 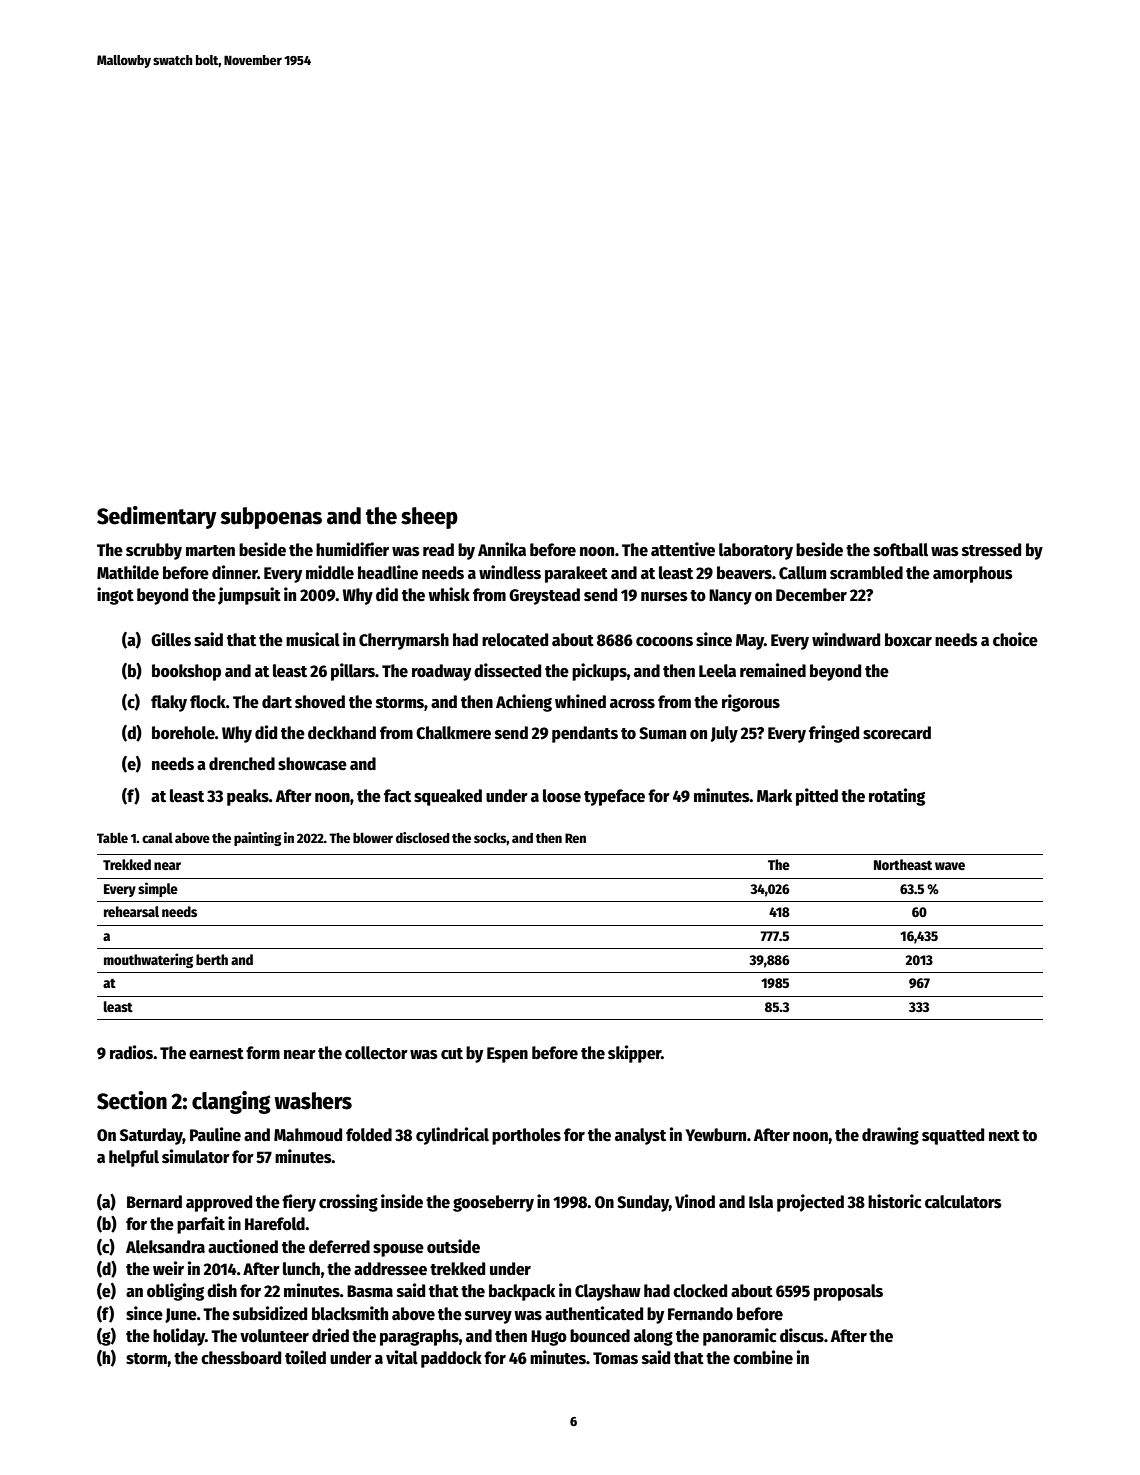 What do you see at coordinates (350, 1313) in the document?
I see `blacksmith` at bounding box center [350, 1313].
